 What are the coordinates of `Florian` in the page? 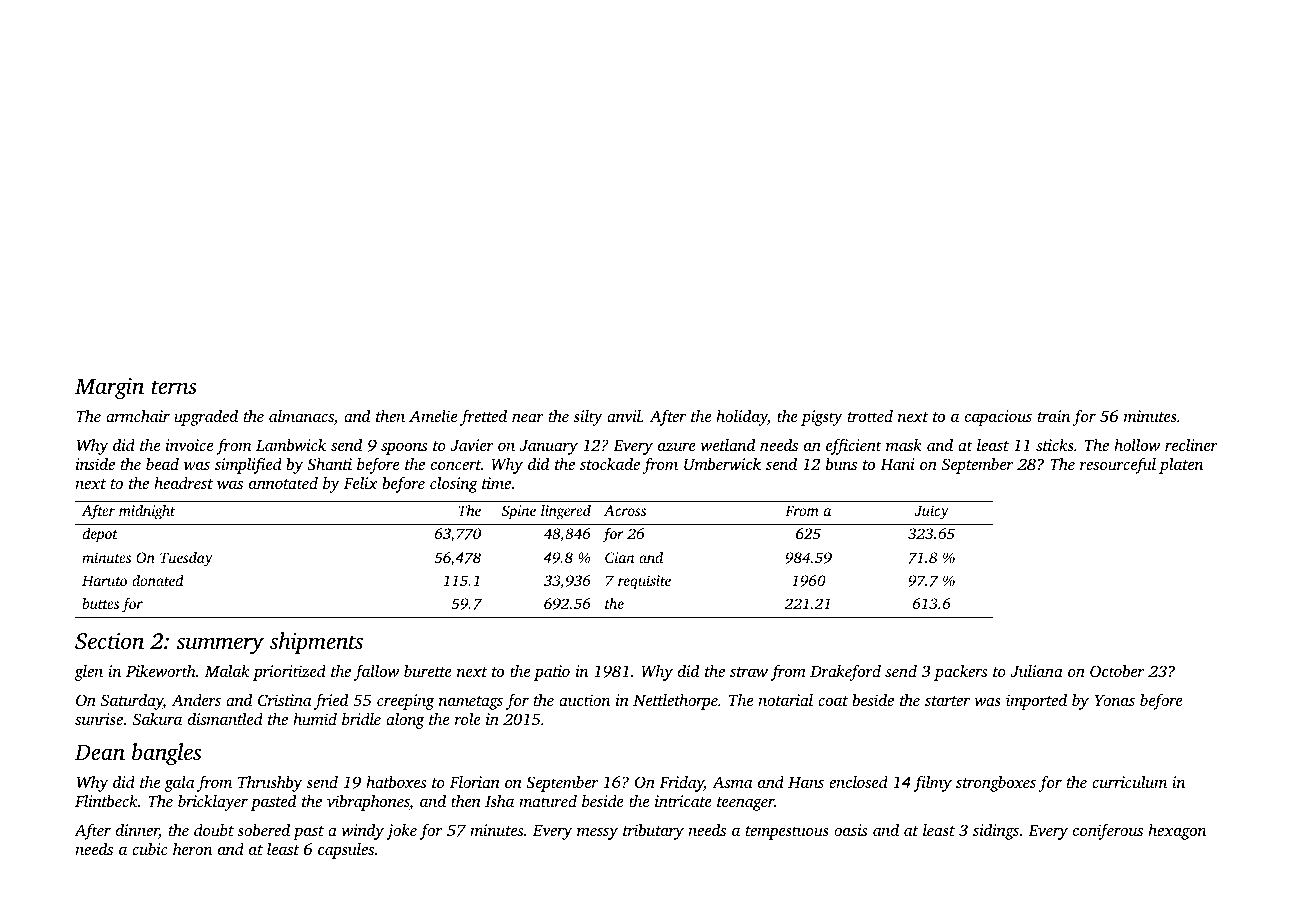 It's located at (475, 782).
